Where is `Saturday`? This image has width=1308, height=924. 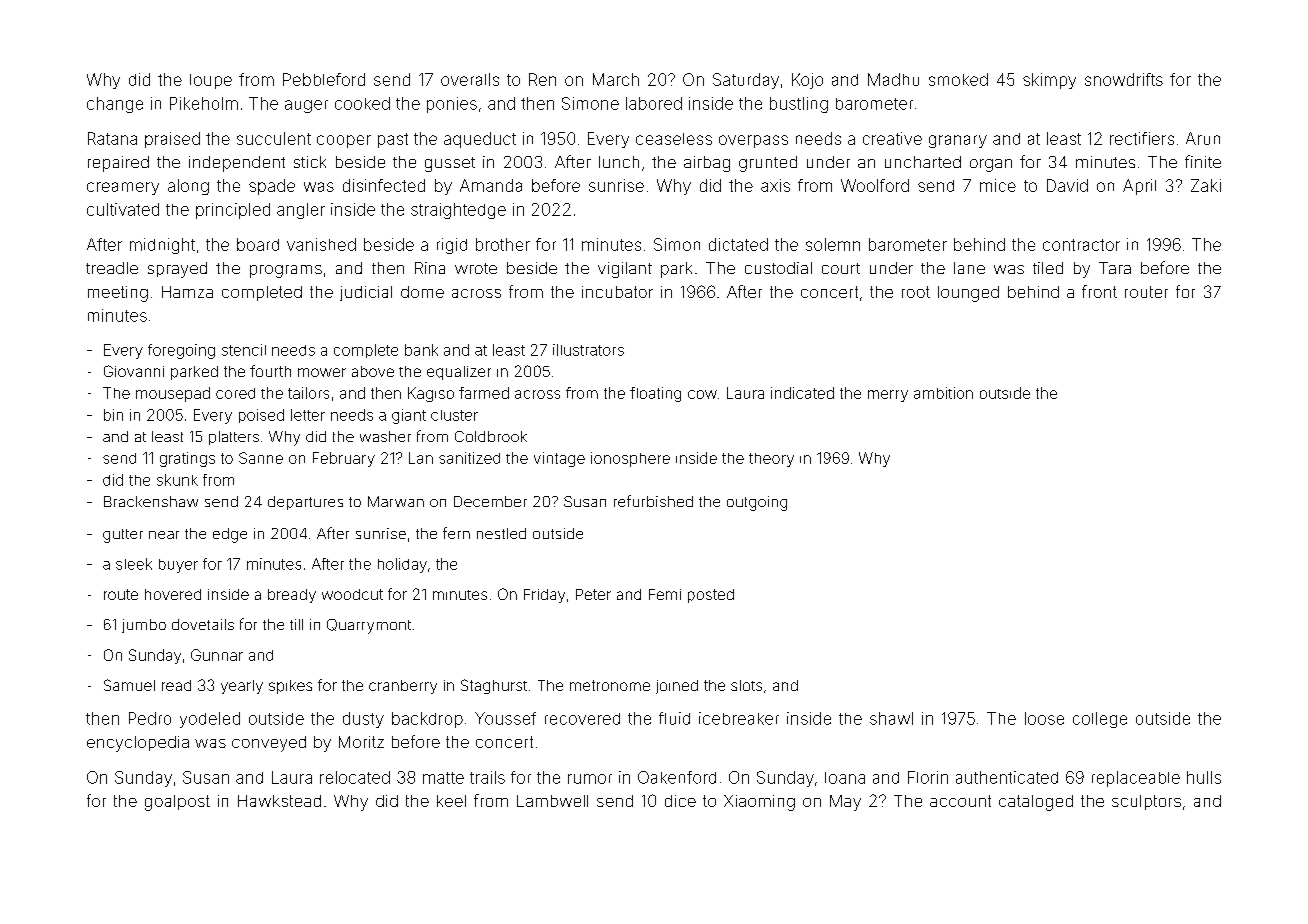
Saturday is located at coordinates (746, 81).
